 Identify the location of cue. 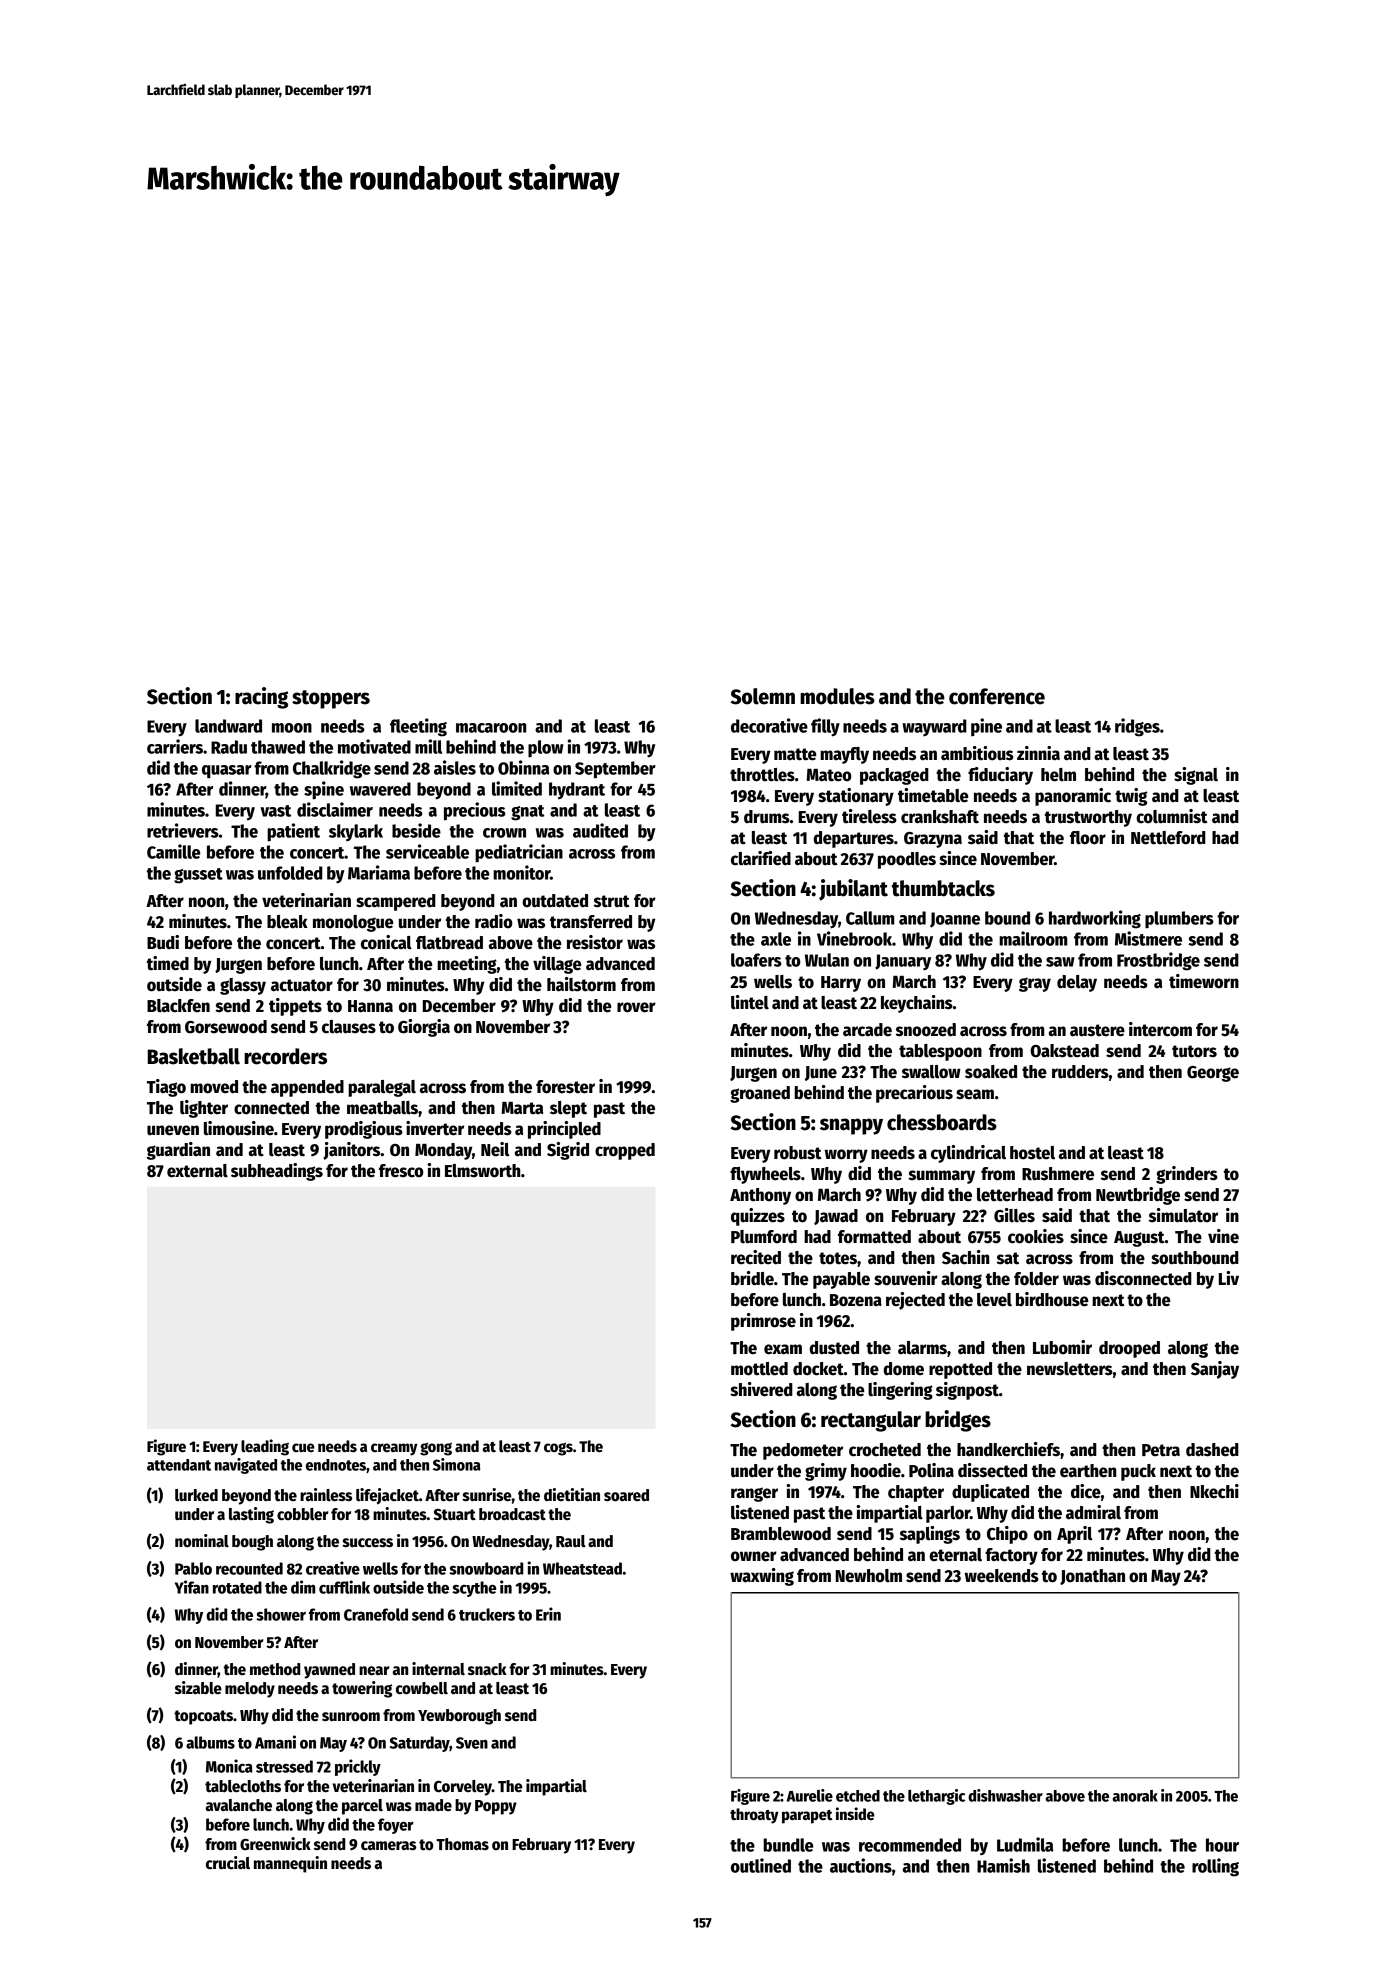
(303, 1447).
